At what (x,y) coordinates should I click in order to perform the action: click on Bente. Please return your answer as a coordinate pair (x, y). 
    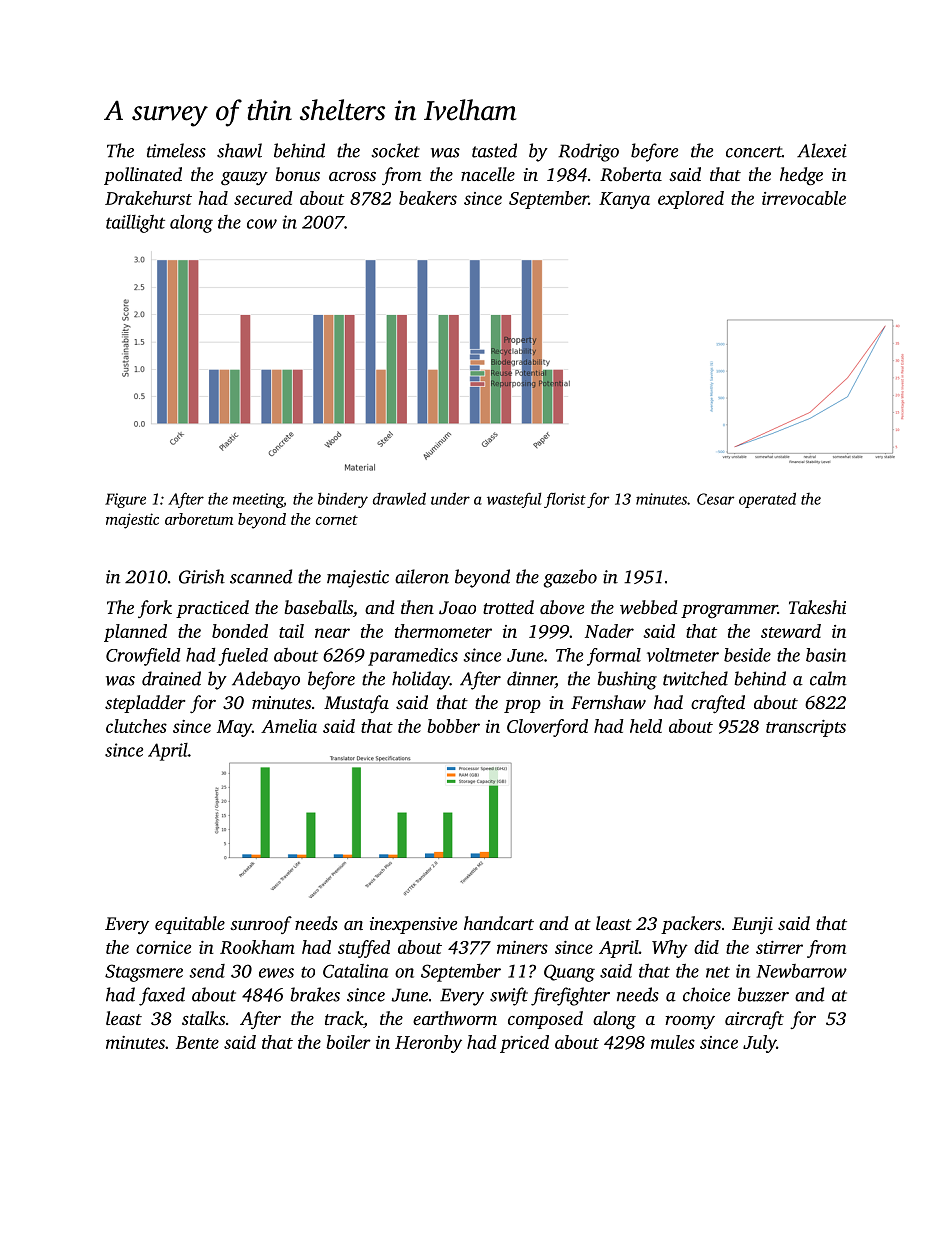
    Looking at the image, I should click on (197, 1042).
